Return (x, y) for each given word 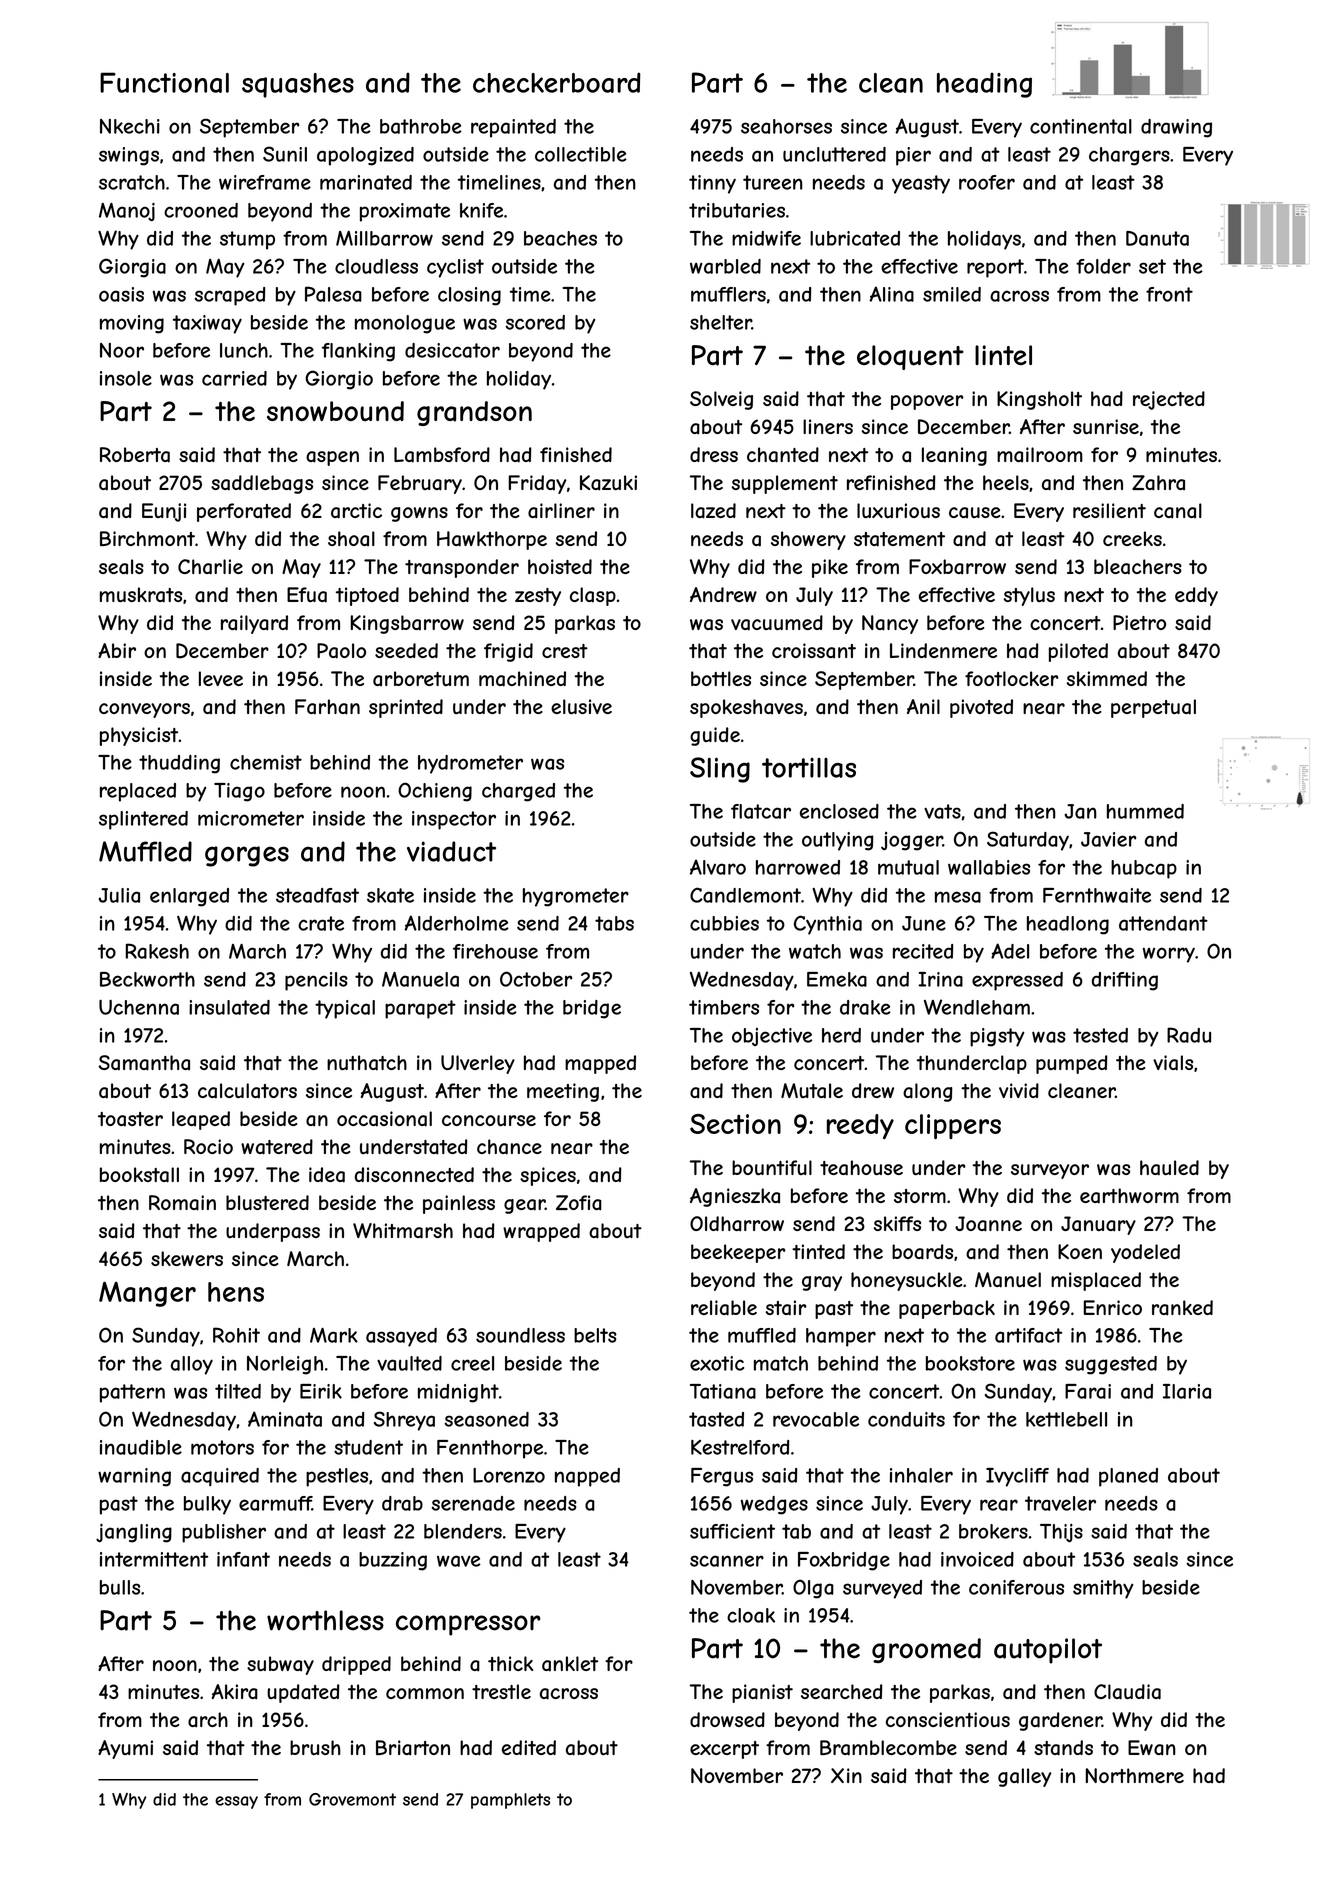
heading (984, 85)
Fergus (722, 1477)
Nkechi (130, 126)
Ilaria (1187, 1391)
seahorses (786, 126)
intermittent (154, 1559)
